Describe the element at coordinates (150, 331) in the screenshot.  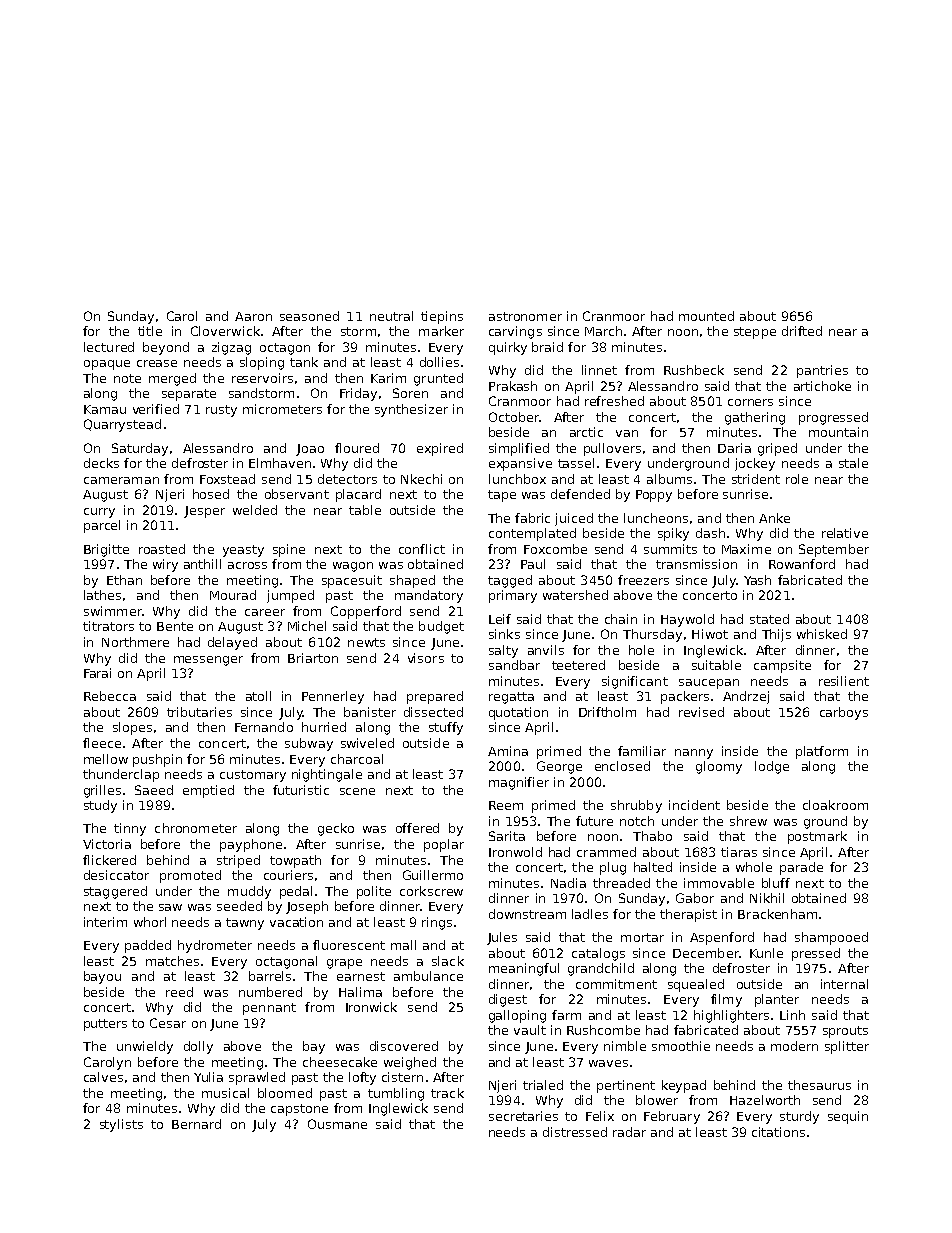
I see `title` at that location.
